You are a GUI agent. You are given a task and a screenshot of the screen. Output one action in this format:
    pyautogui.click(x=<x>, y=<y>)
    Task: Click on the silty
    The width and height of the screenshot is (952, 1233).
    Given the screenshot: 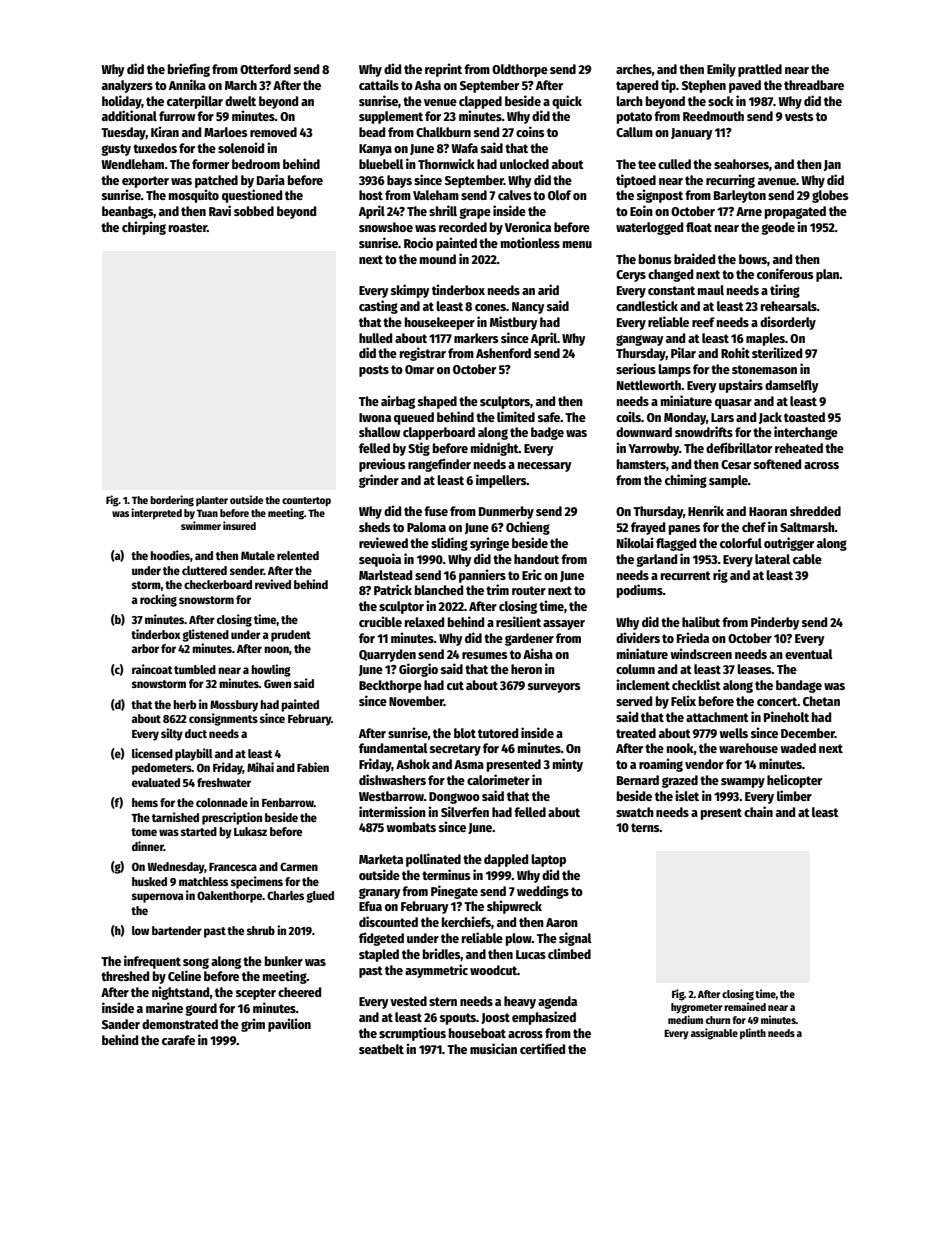 What is the action you would take?
    pyautogui.click(x=172, y=734)
